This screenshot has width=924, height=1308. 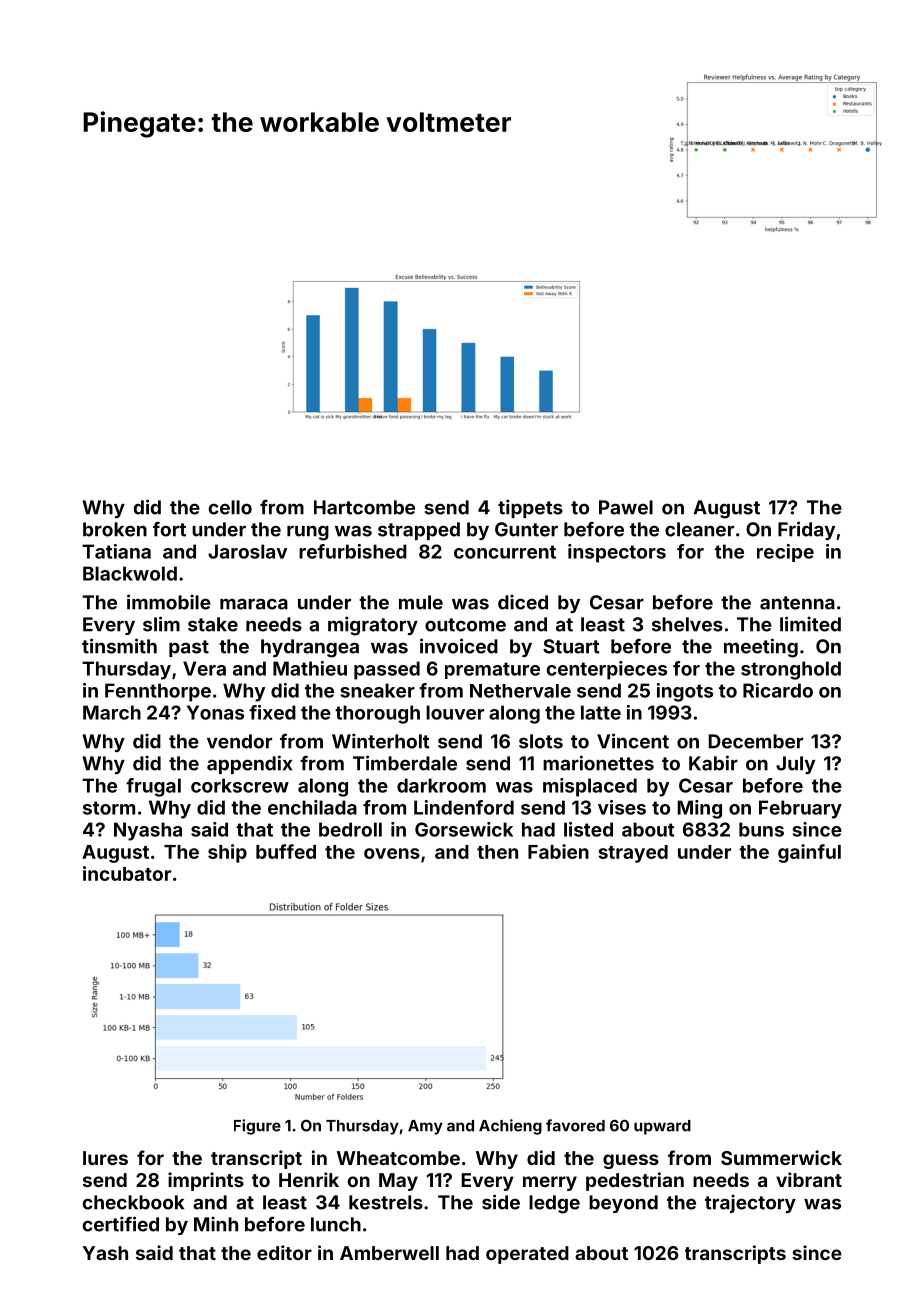 I want to click on Ricardo, so click(x=778, y=690).
